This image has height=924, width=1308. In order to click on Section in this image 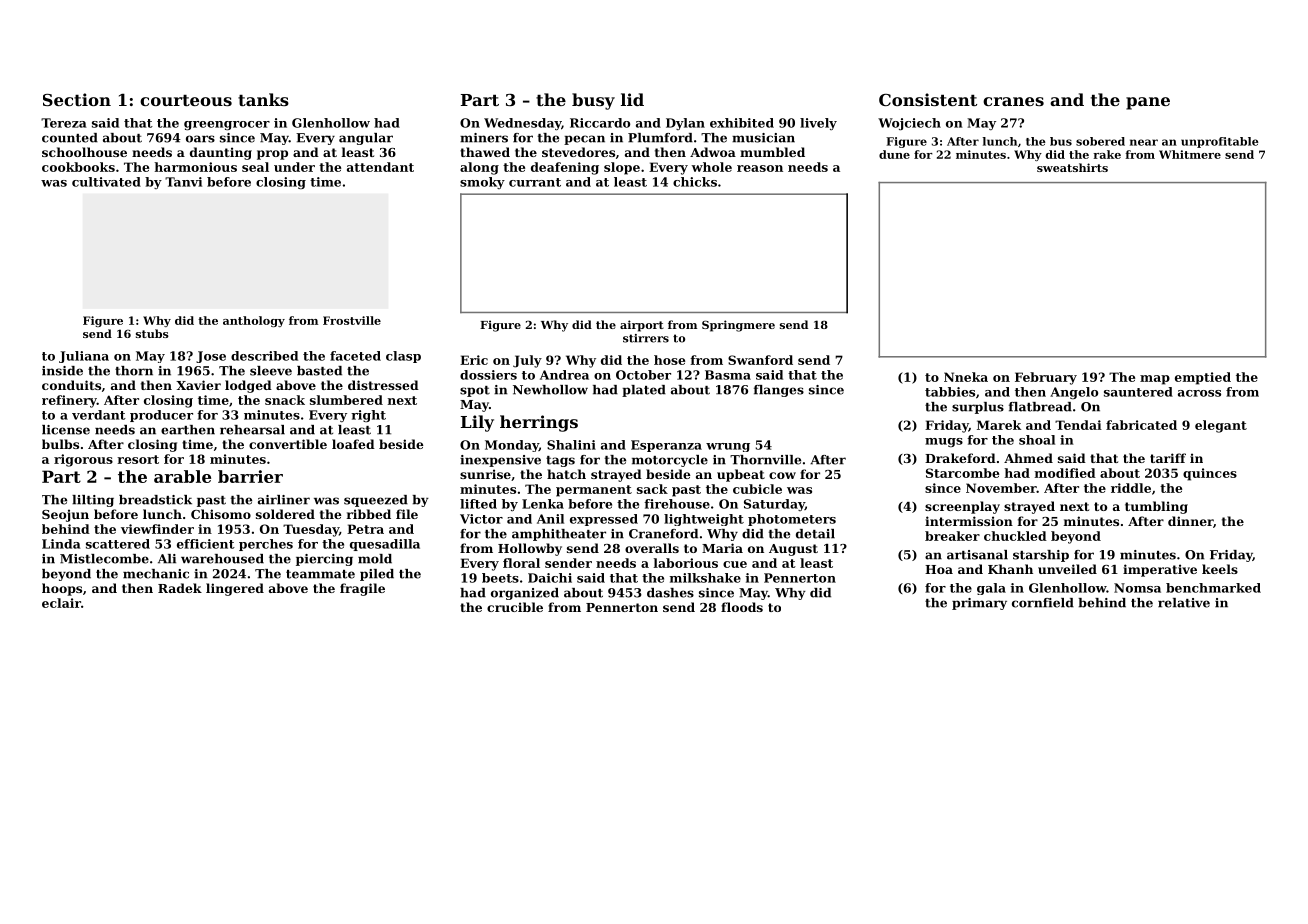, I will do `click(77, 99)`.
